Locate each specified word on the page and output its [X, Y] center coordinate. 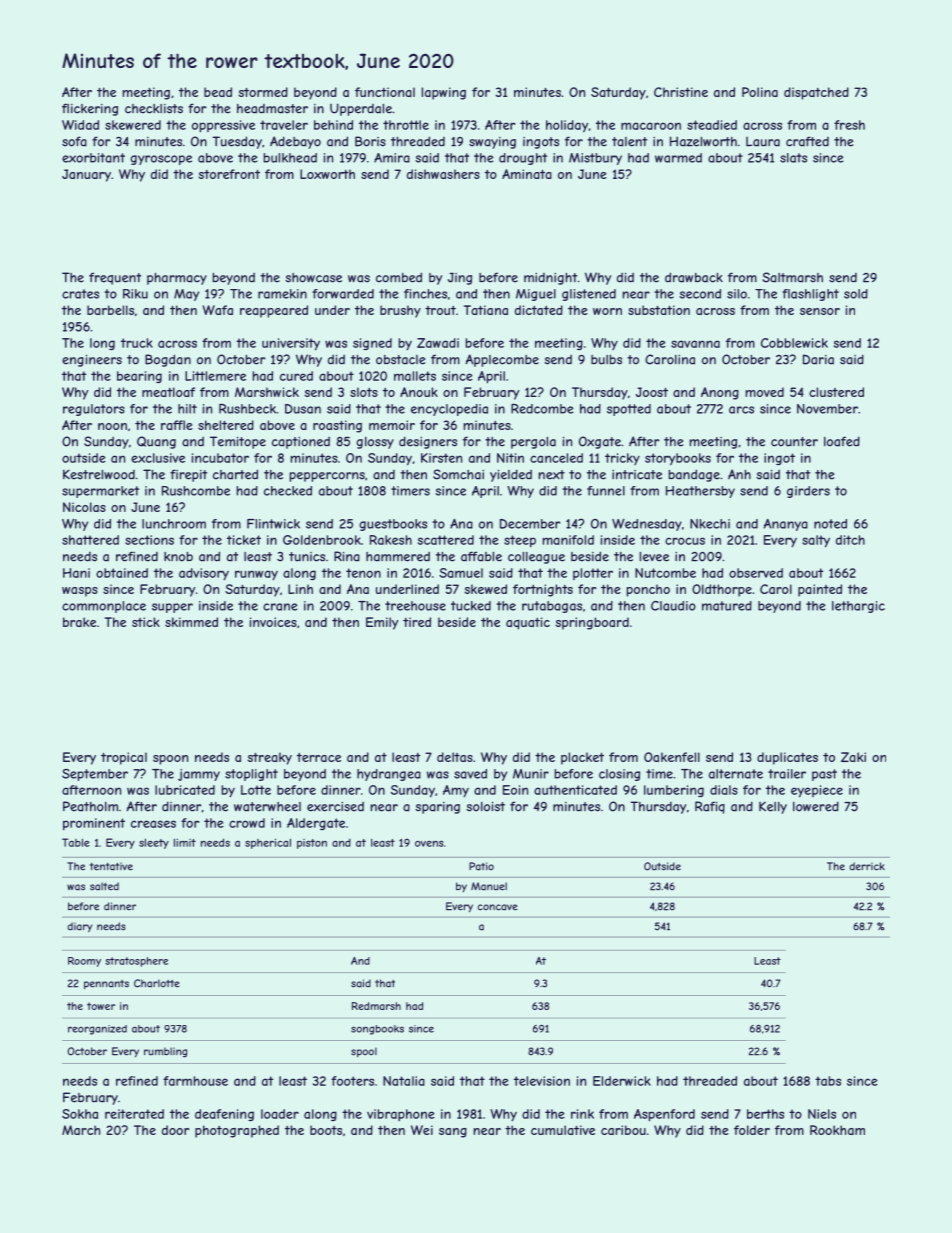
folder [752, 1130]
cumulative [563, 1130]
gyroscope [161, 160]
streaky [270, 758]
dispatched [816, 93]
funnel [606, 491]
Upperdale [361, 109]
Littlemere [215, 376]
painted [820, 590]
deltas [455, 757]
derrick [867, 866]
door [175, 1130]
